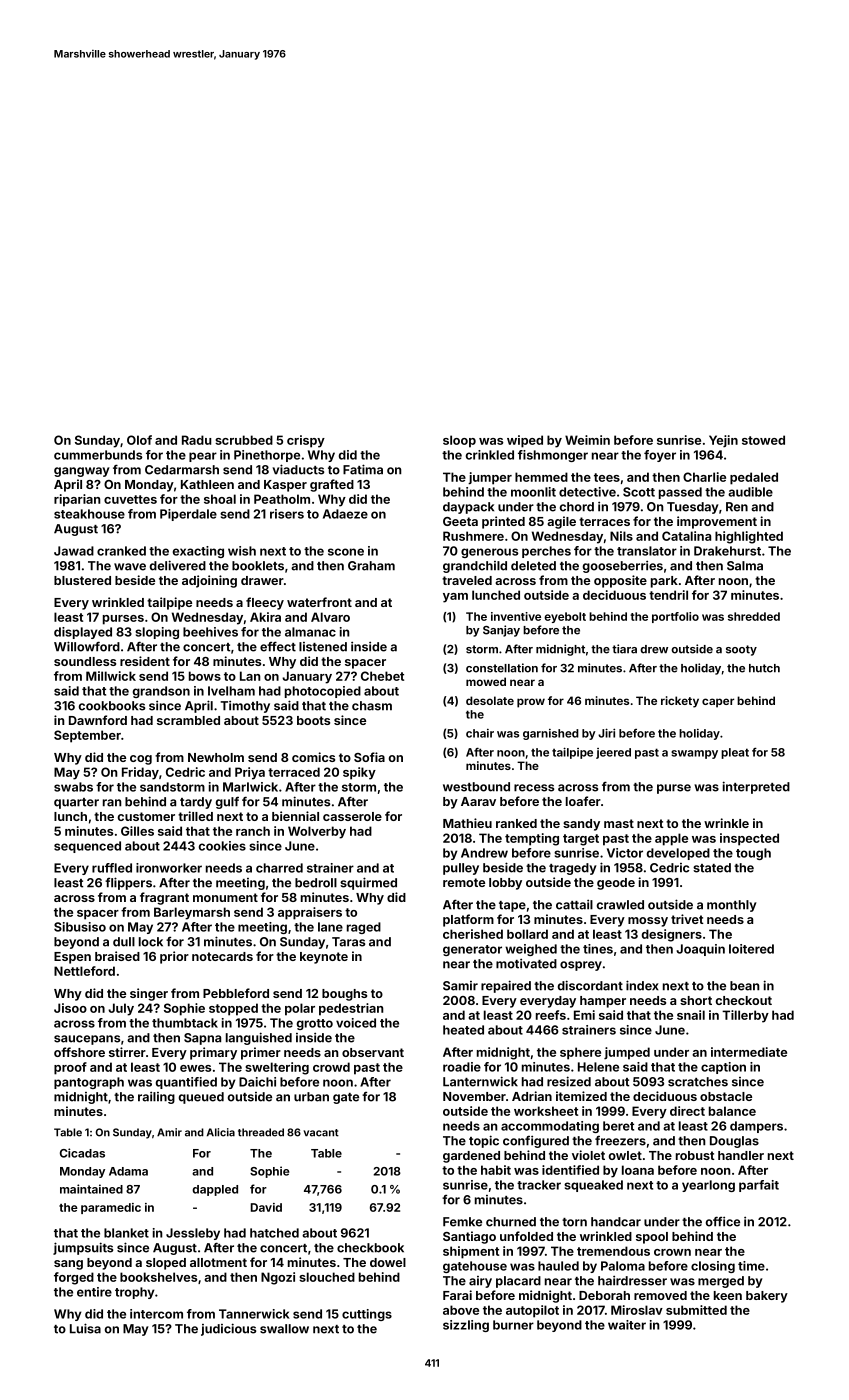 Image resolution: width=849 pixels, height=1400 pixels. I want to click on Adama, so click(128, 1171).
